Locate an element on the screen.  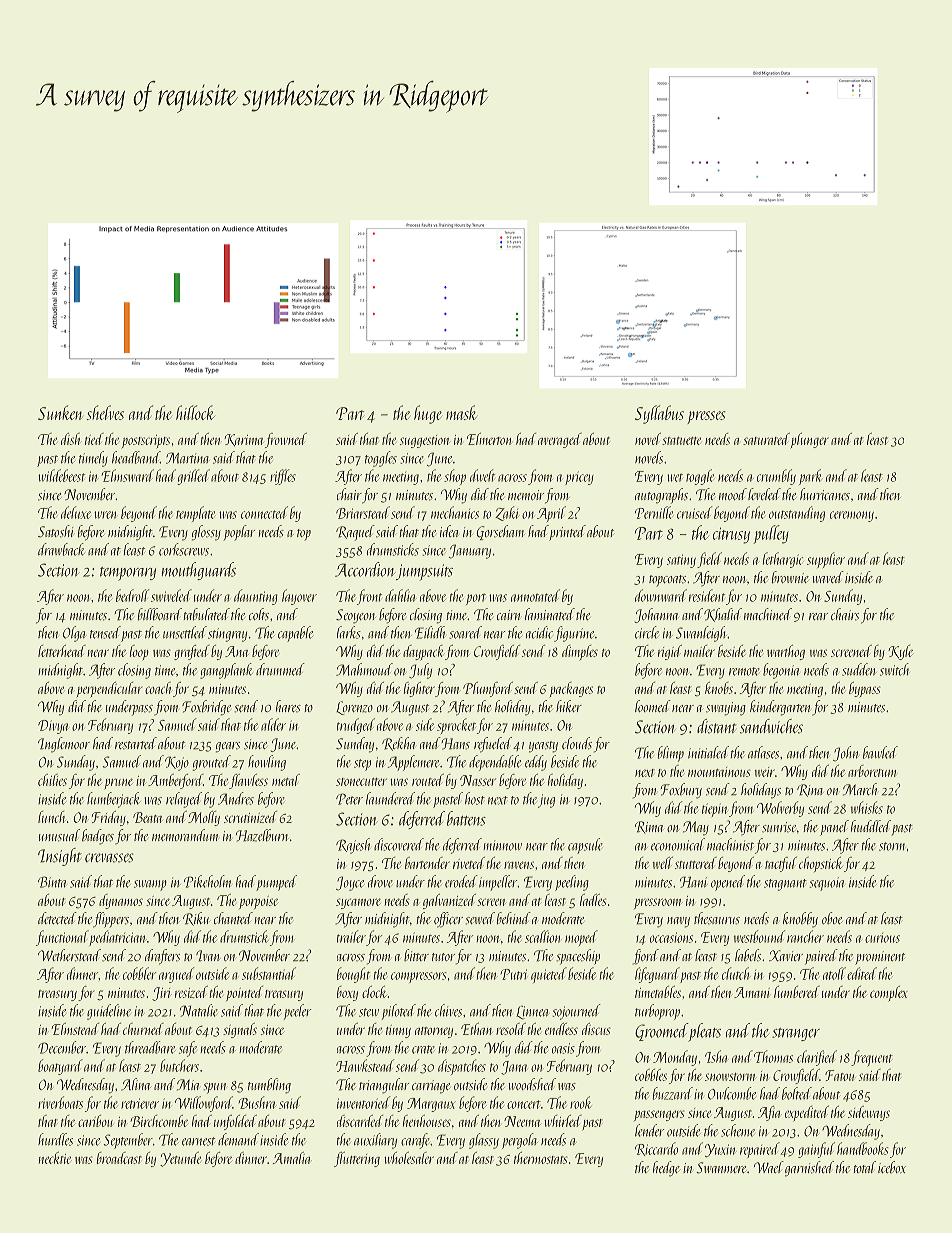
guideline is located at coordinates (109, 1012).
